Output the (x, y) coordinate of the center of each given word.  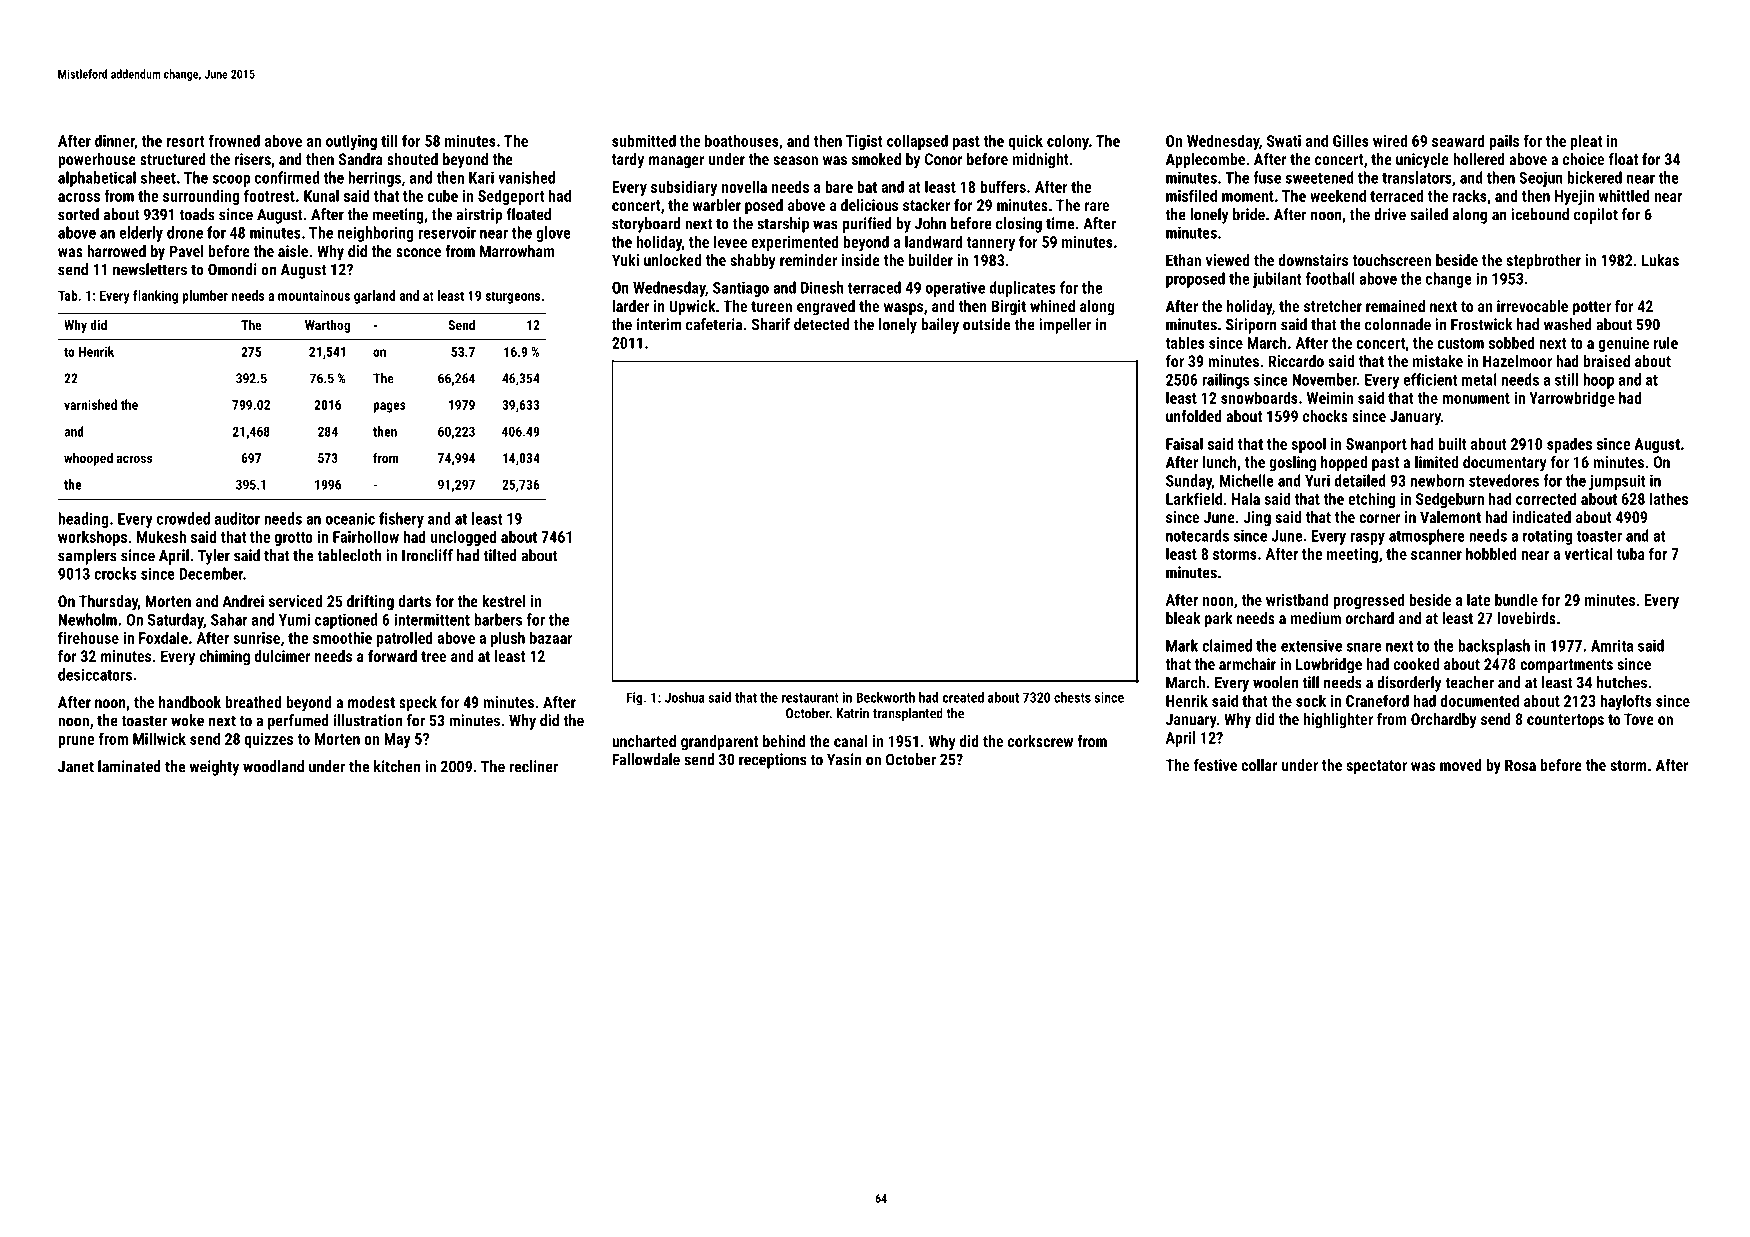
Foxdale (163, 637)
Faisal (1184, 443)
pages (389, 407)
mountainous (314, 295)
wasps (903, 309)
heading (83, 520)
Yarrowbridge (1572, 399)
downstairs (1313, 260)
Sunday (1189, 482)
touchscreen (1391, 260)
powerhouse (97, 161)
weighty (214, 768)
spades (1569, 445)
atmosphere (1427, 537)
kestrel (504, 601)
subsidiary (684, 188)
